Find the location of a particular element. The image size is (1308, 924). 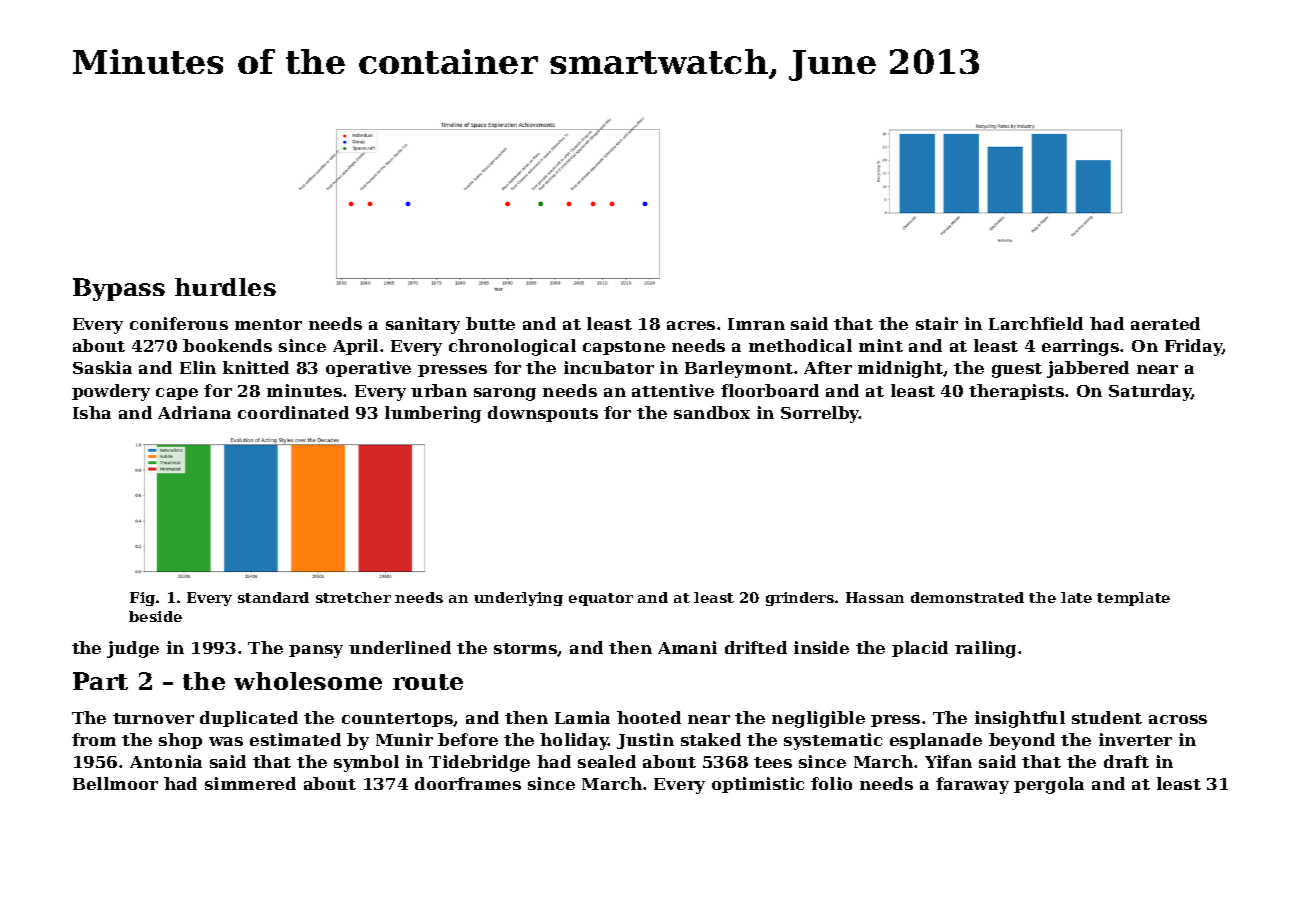

downspouts is located at coordinates (543, 414).
